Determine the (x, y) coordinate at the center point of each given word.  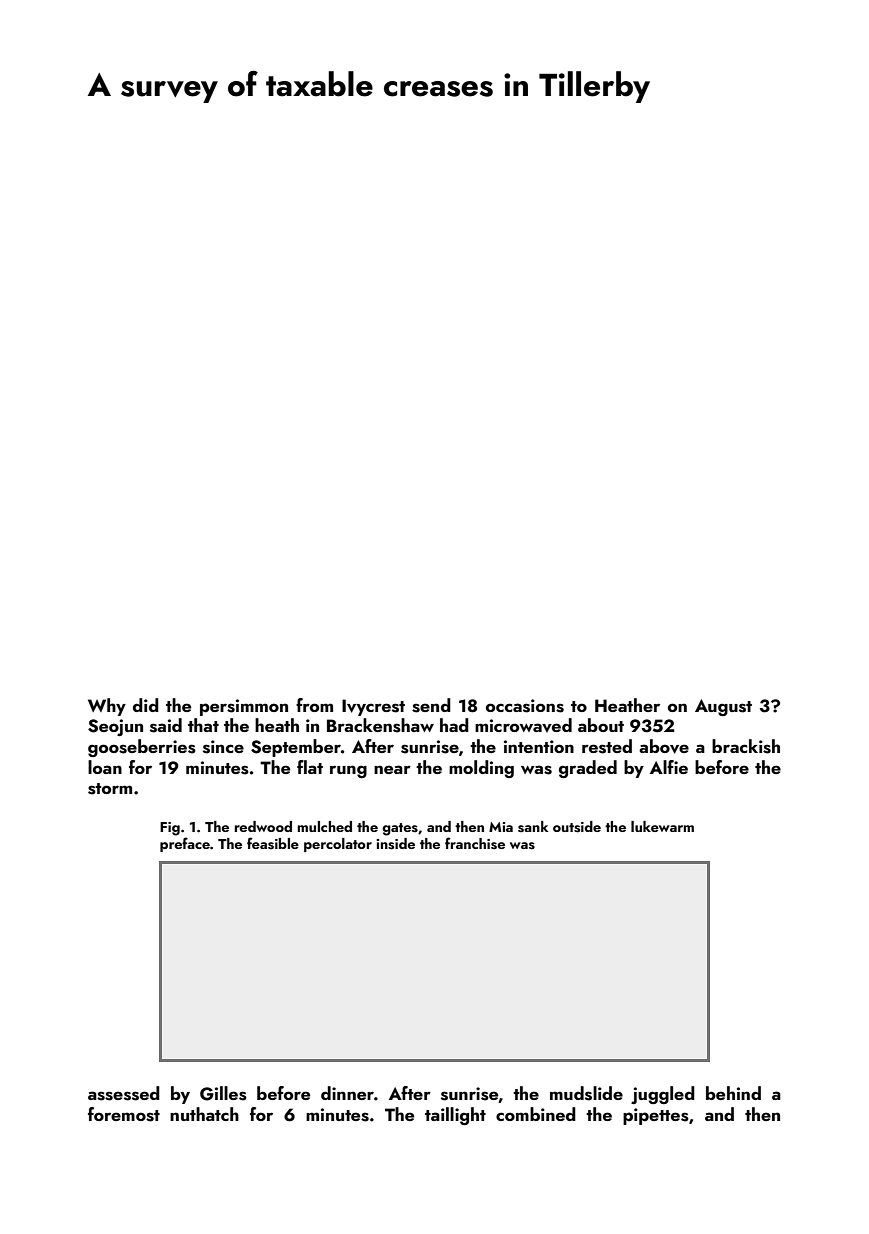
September (296, 748)
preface (185, 844)
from (314, 705)
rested (607, 746)
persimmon (244, 707)
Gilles (223, 1093)
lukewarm (662, 826)
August (723, 707)
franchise (475, 843)
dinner (347, 1093)
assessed (124, 1093)
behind (733, 1093)
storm (110, 789)
